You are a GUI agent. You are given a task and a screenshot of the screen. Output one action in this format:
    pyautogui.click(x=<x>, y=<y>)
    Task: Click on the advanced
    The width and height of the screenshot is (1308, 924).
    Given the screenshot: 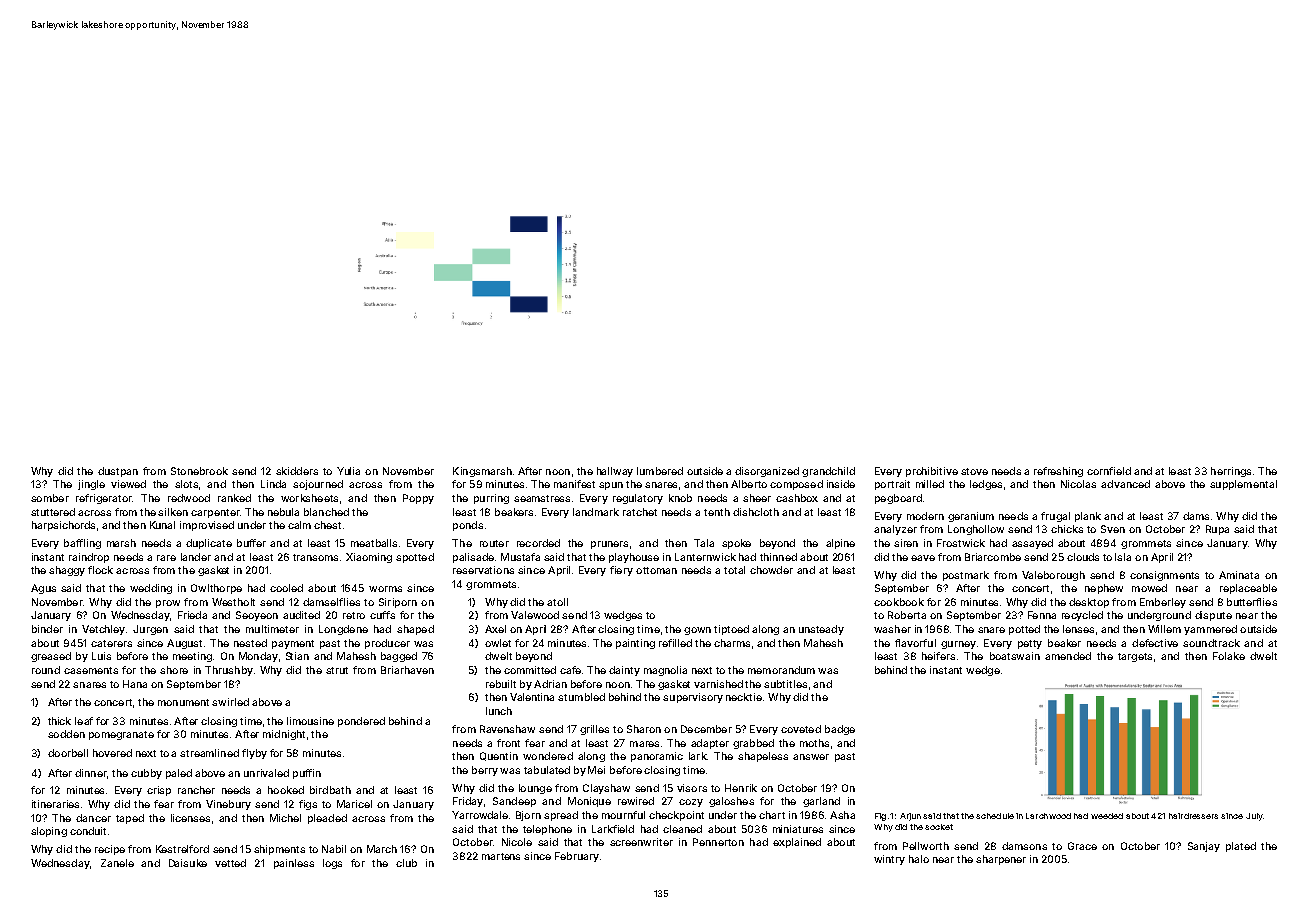 What is the action you would take?
    pyautogui.click(x=1125, y=484)
